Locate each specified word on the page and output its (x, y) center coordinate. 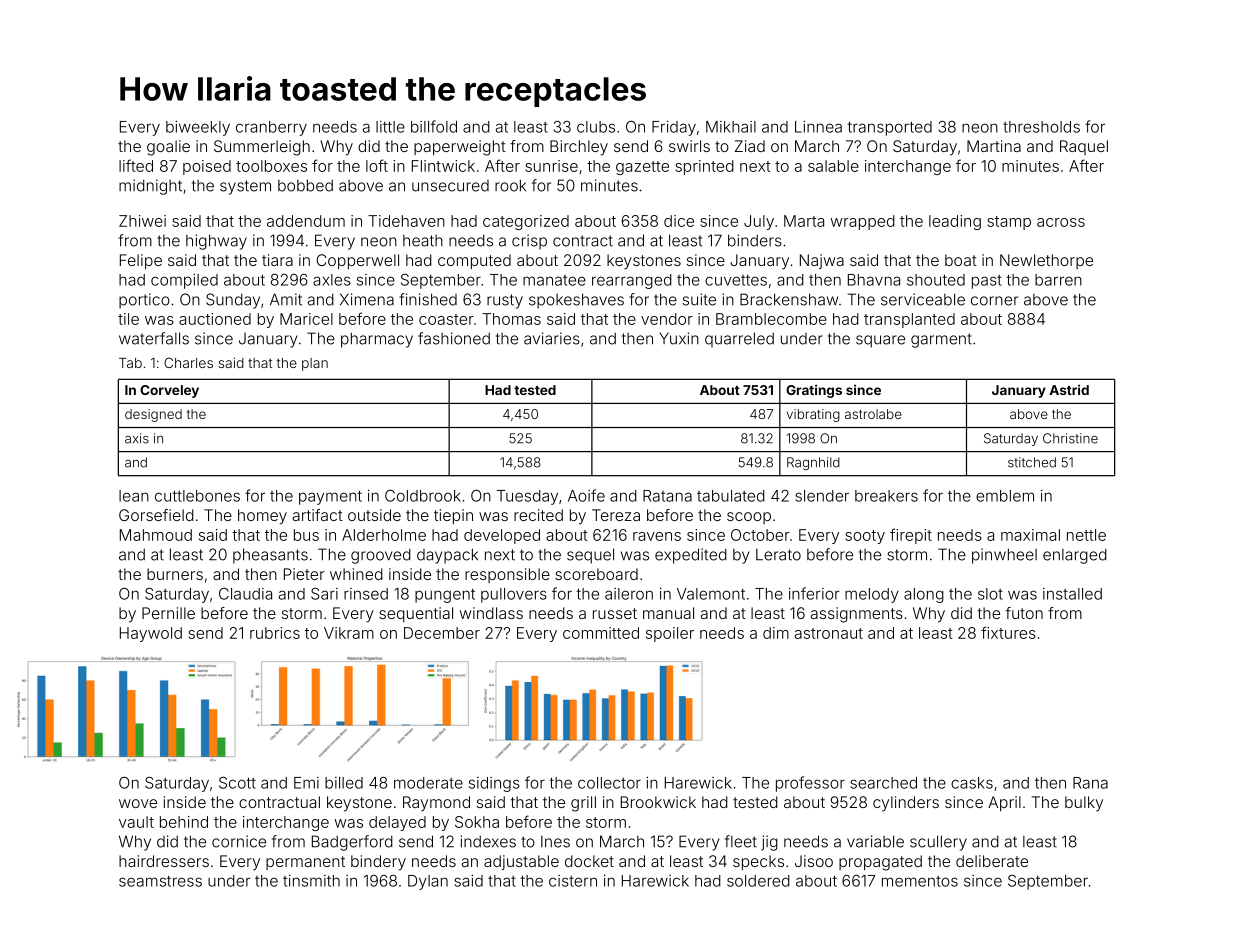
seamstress (160, 881)
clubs (596, 127)
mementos (920, 881)
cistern (573, 881)
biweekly (198, 128)
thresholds (1041, 127)
